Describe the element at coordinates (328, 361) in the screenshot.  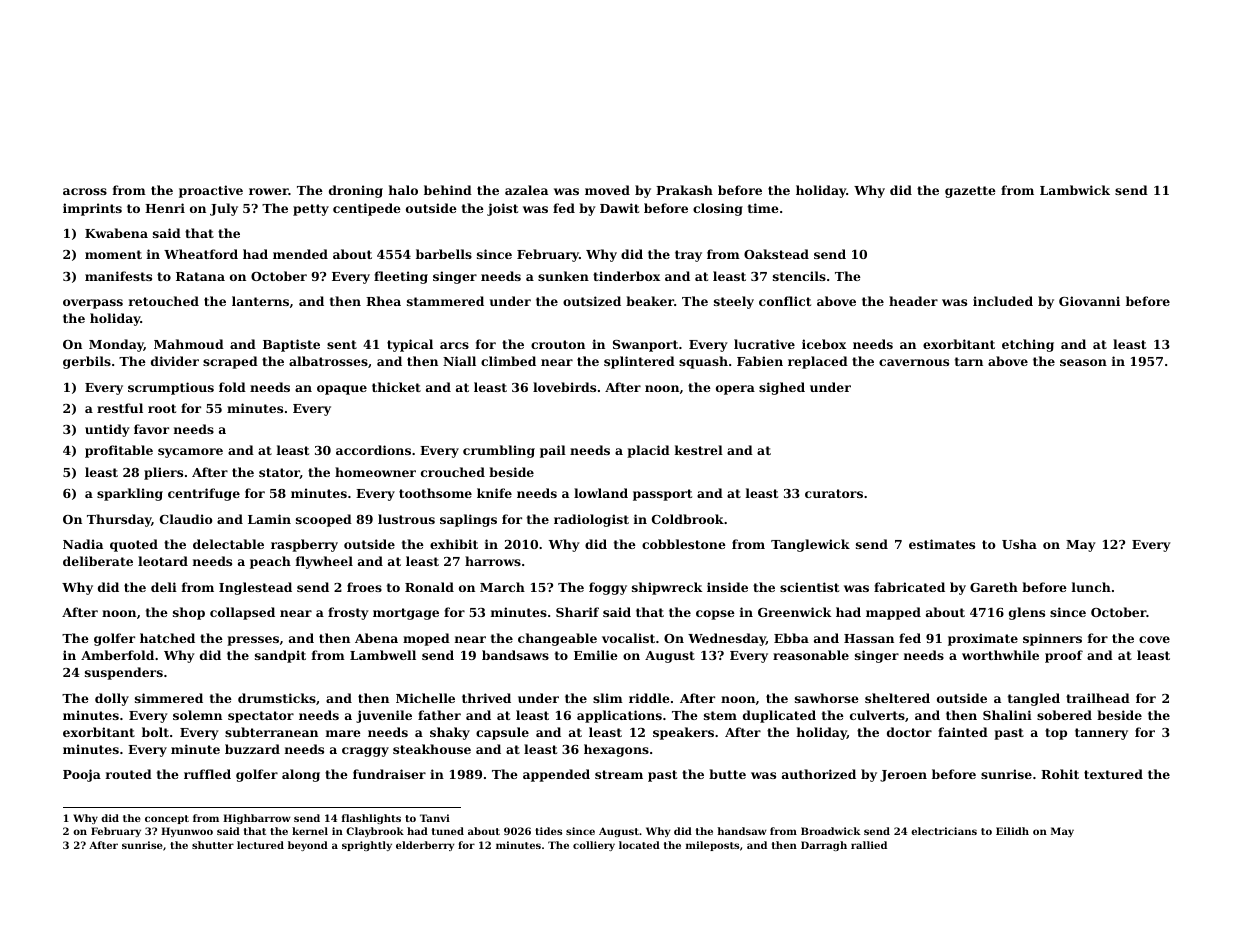
I see `albatrosses` at that location.
